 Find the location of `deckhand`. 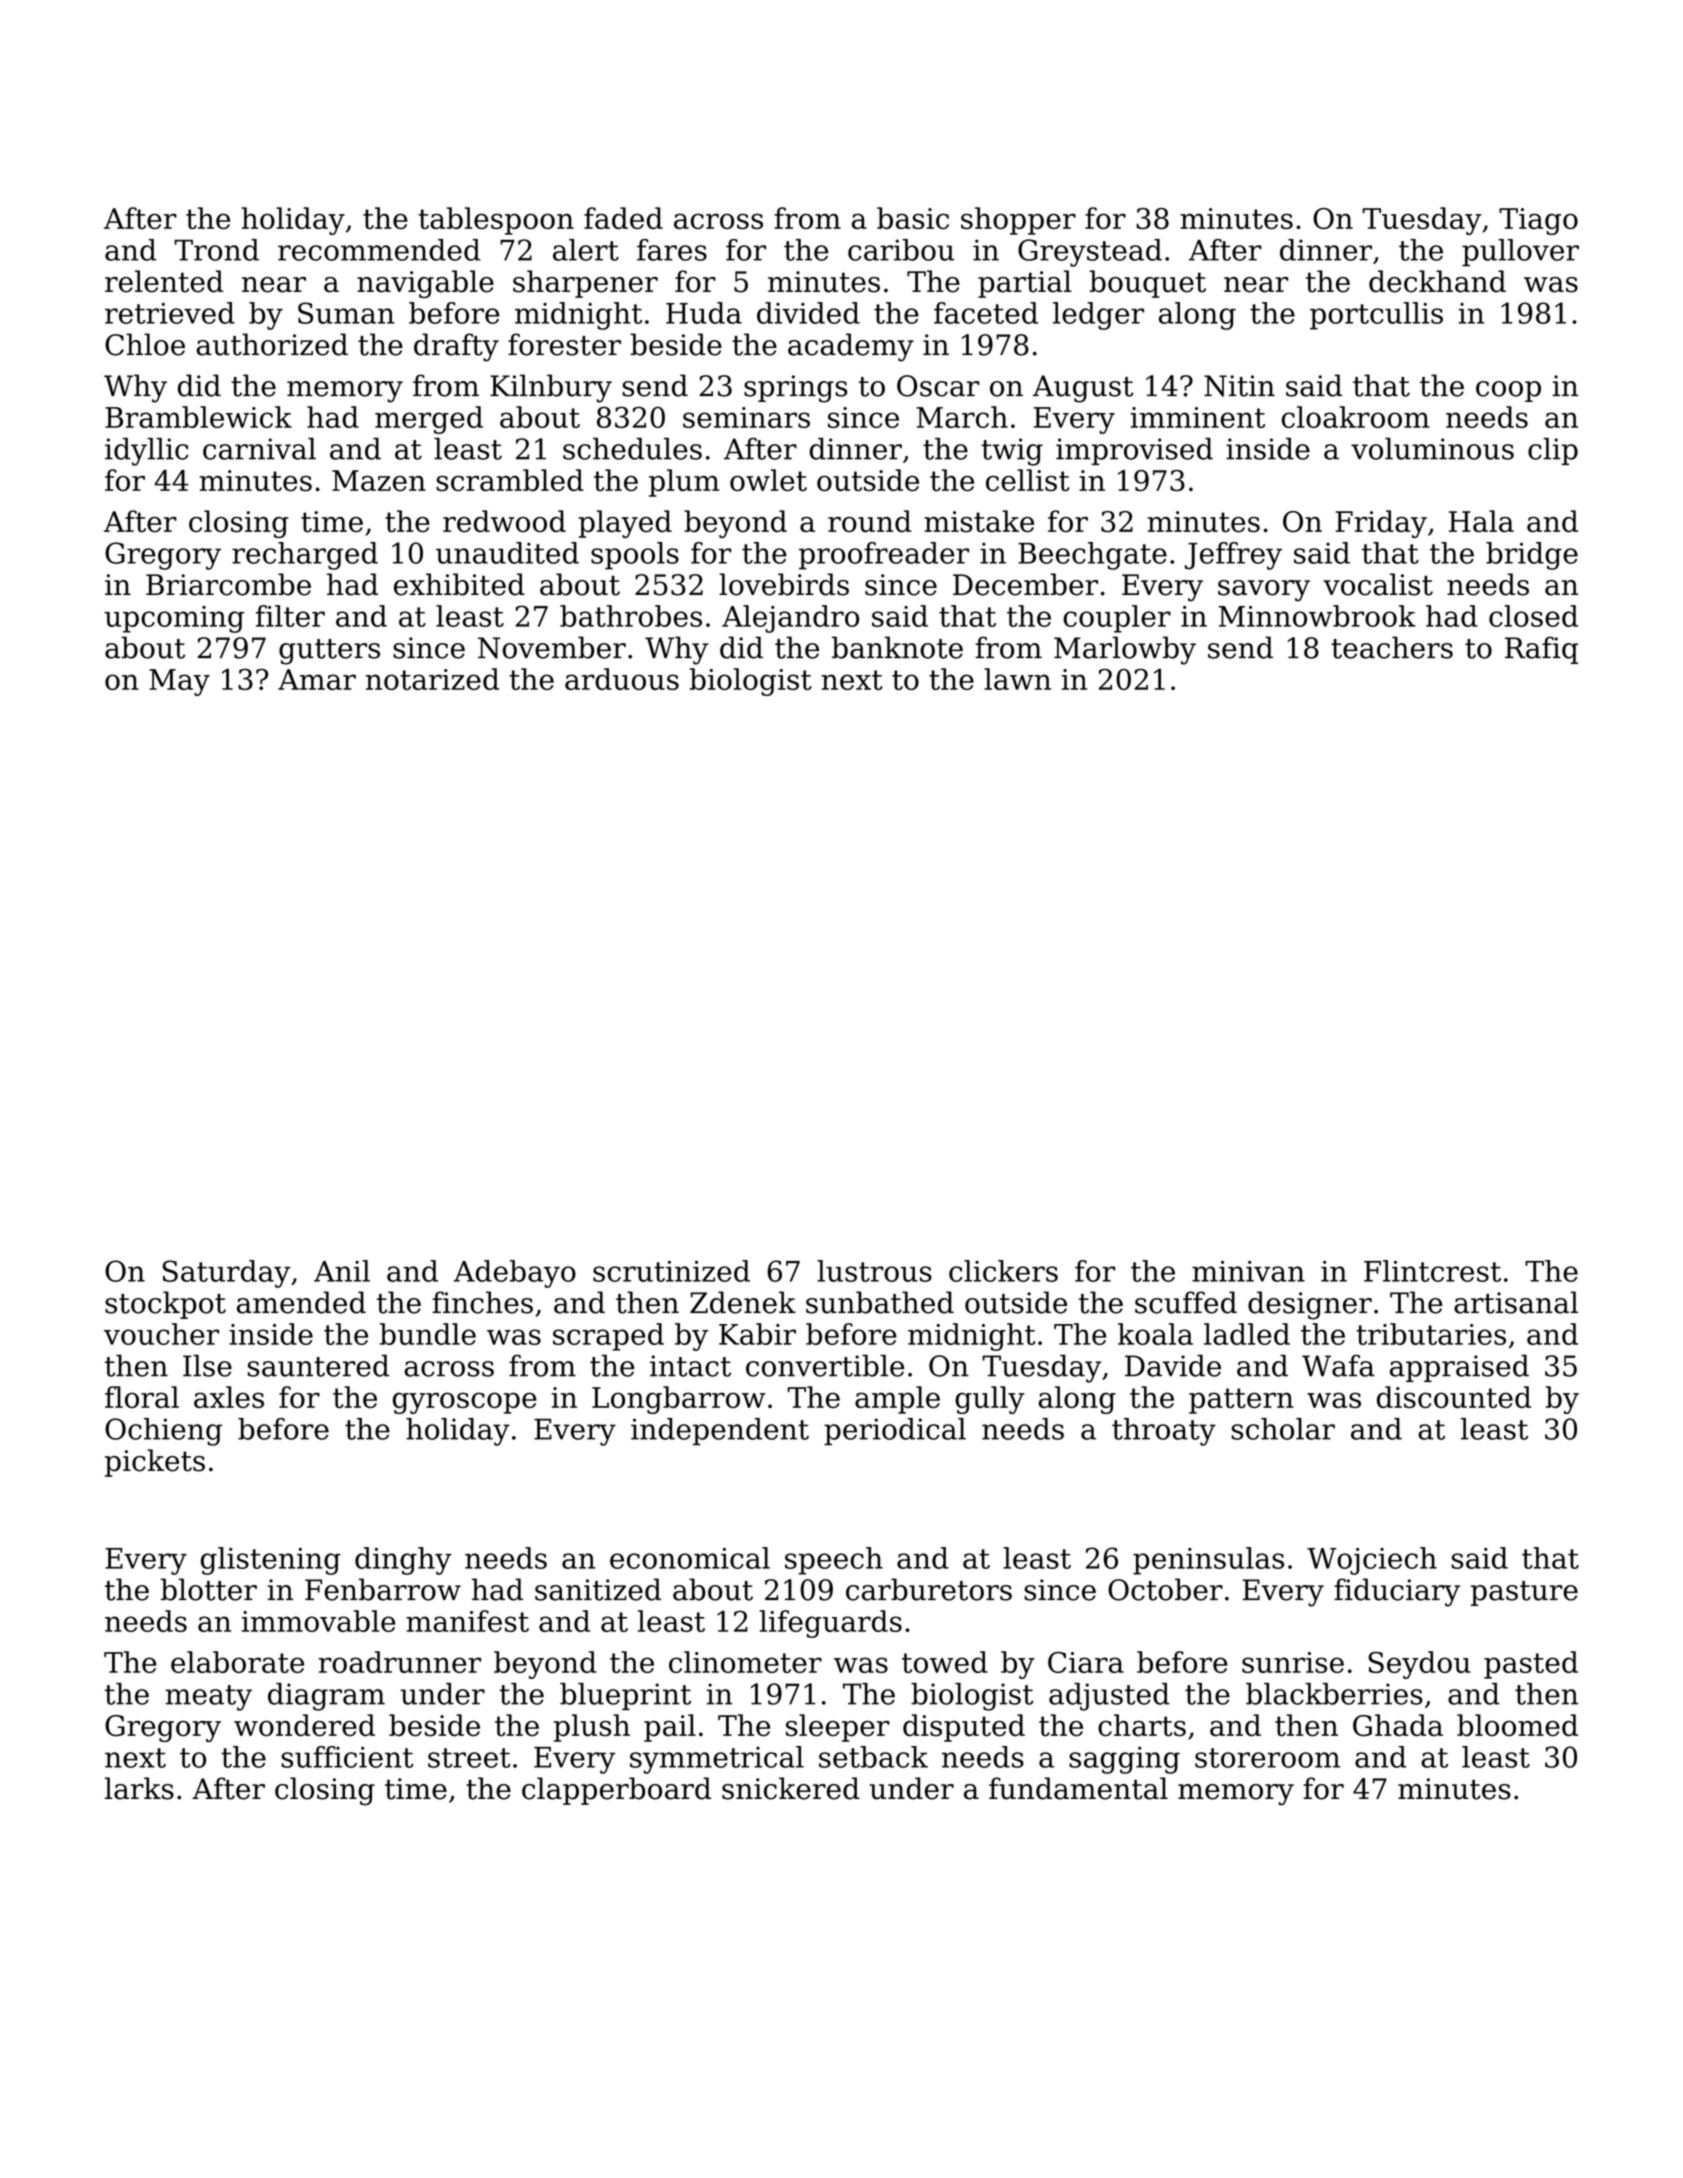

deckhand is located at coordinates (1437, 281).
